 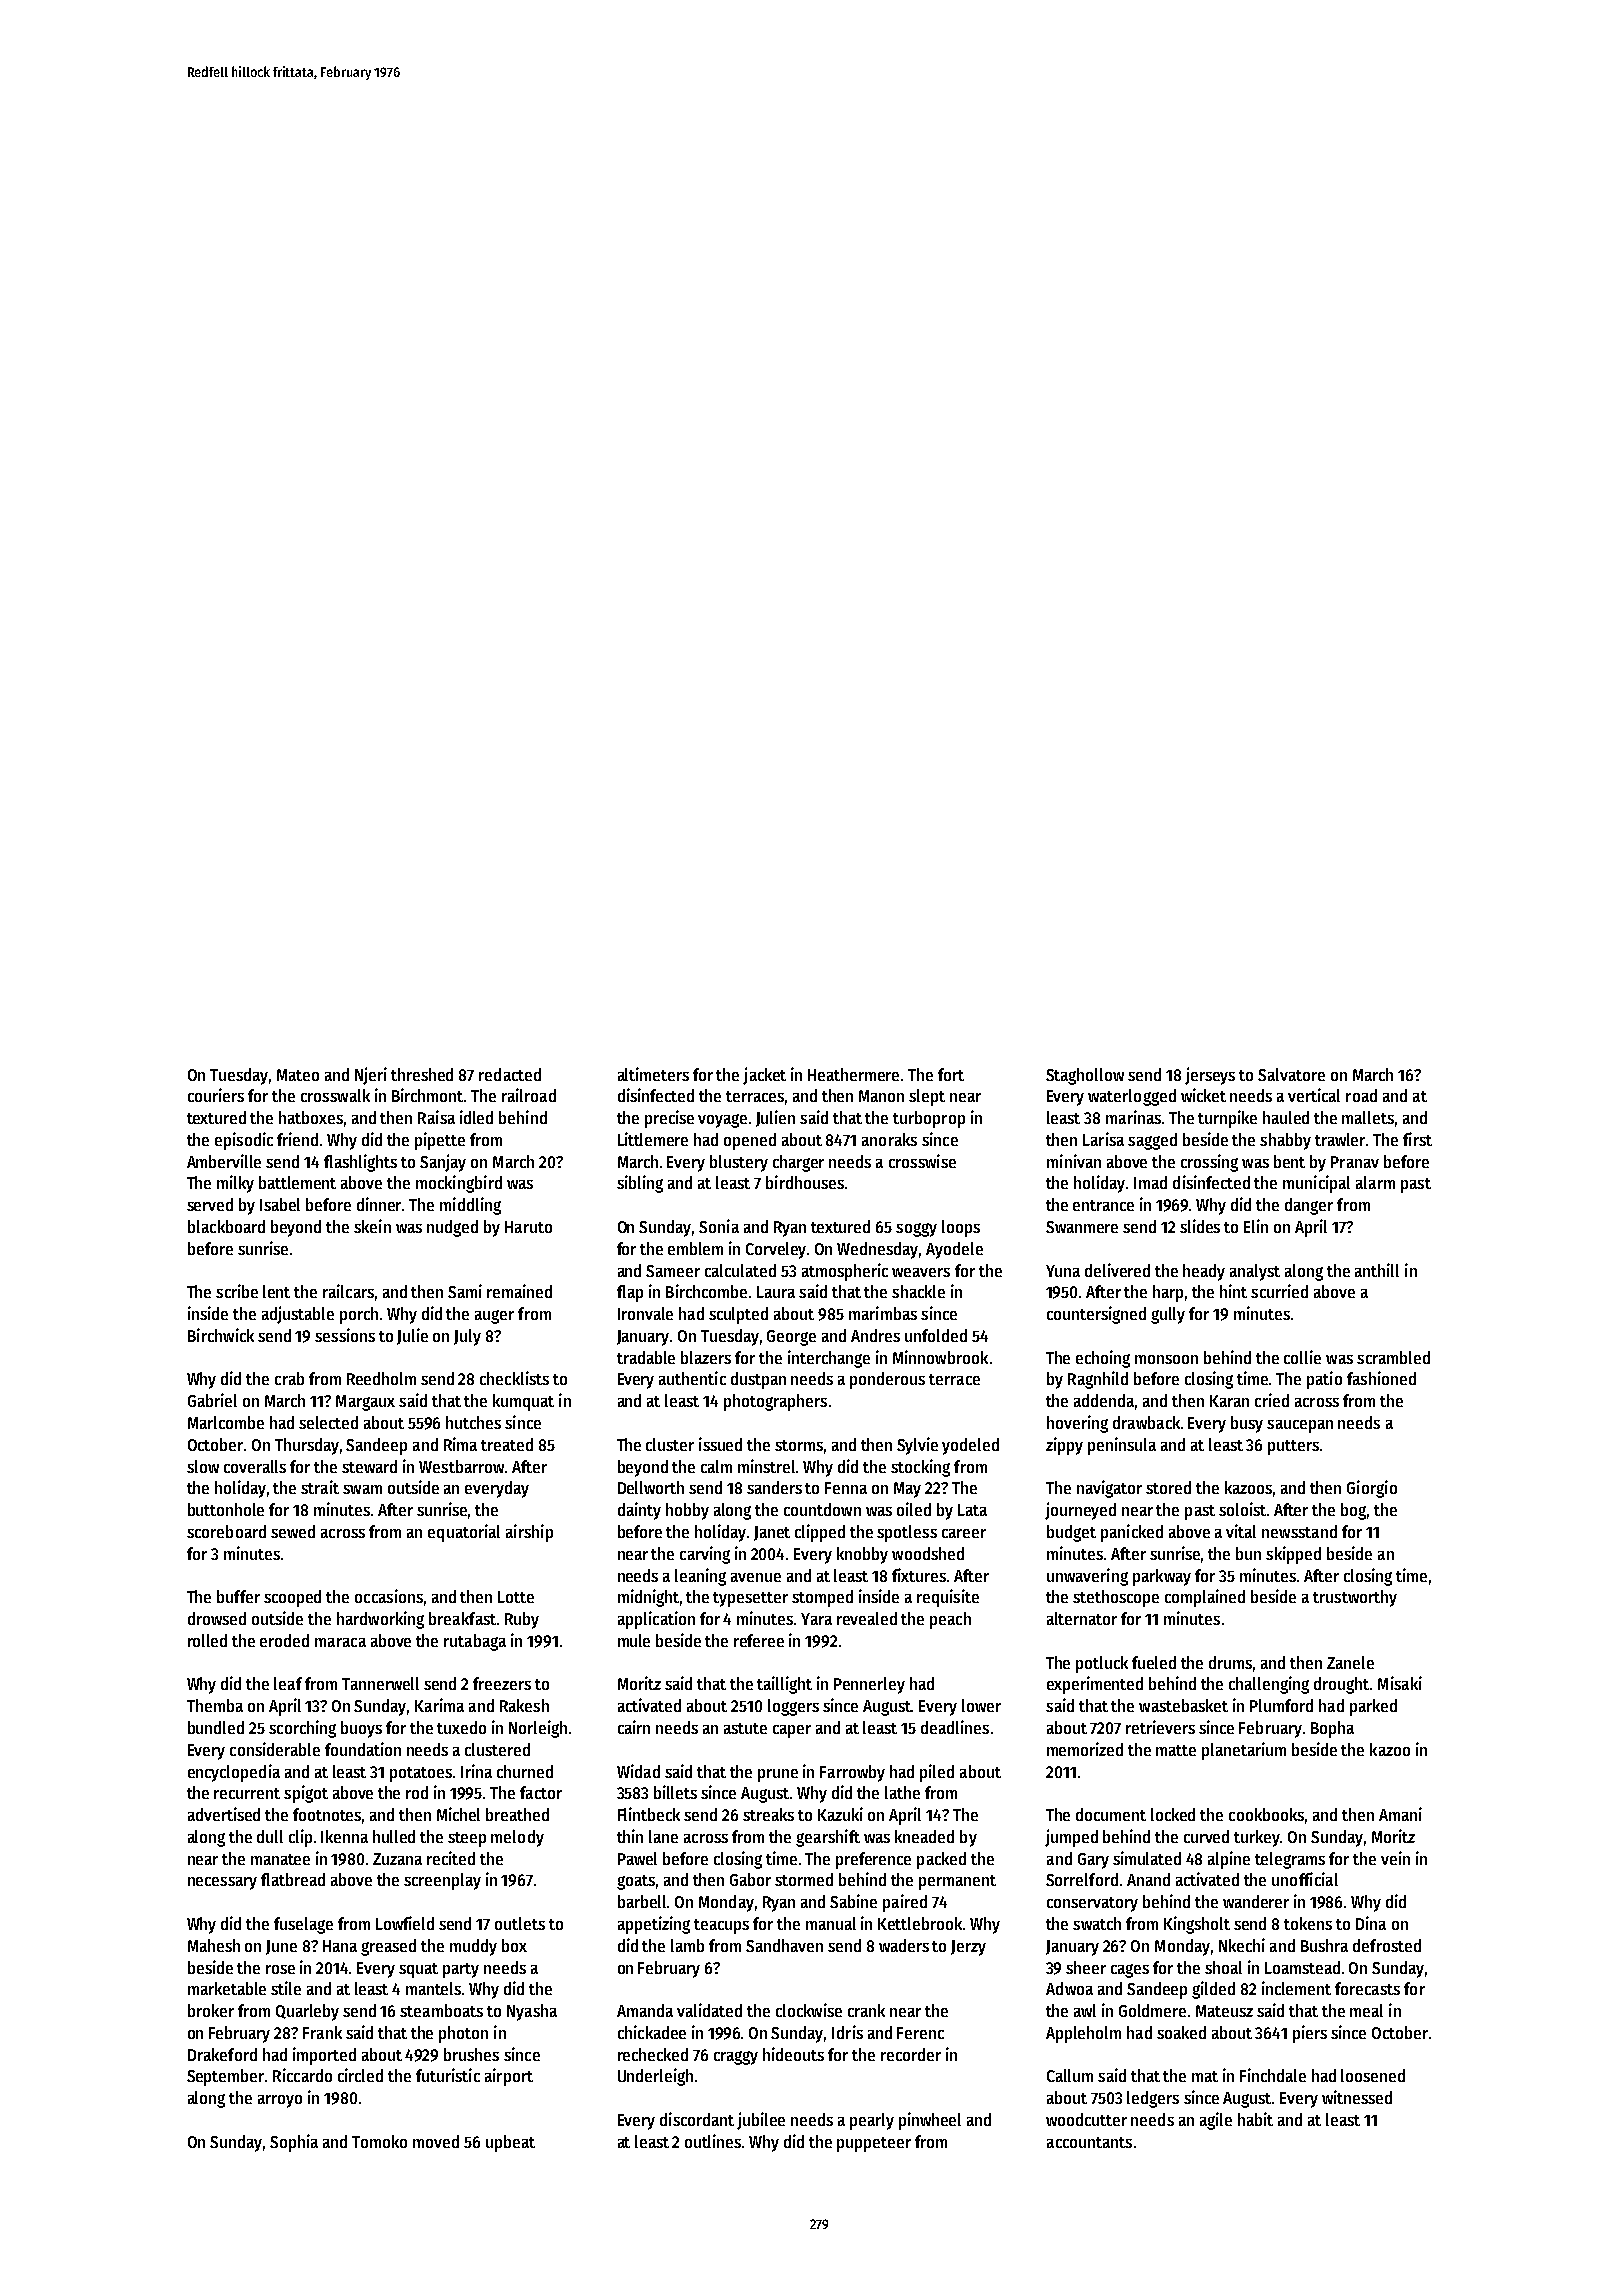 What do you see at coordinates (964, 1533) in the screenshot?
I see `career` at bounding box center [964, 1533].
